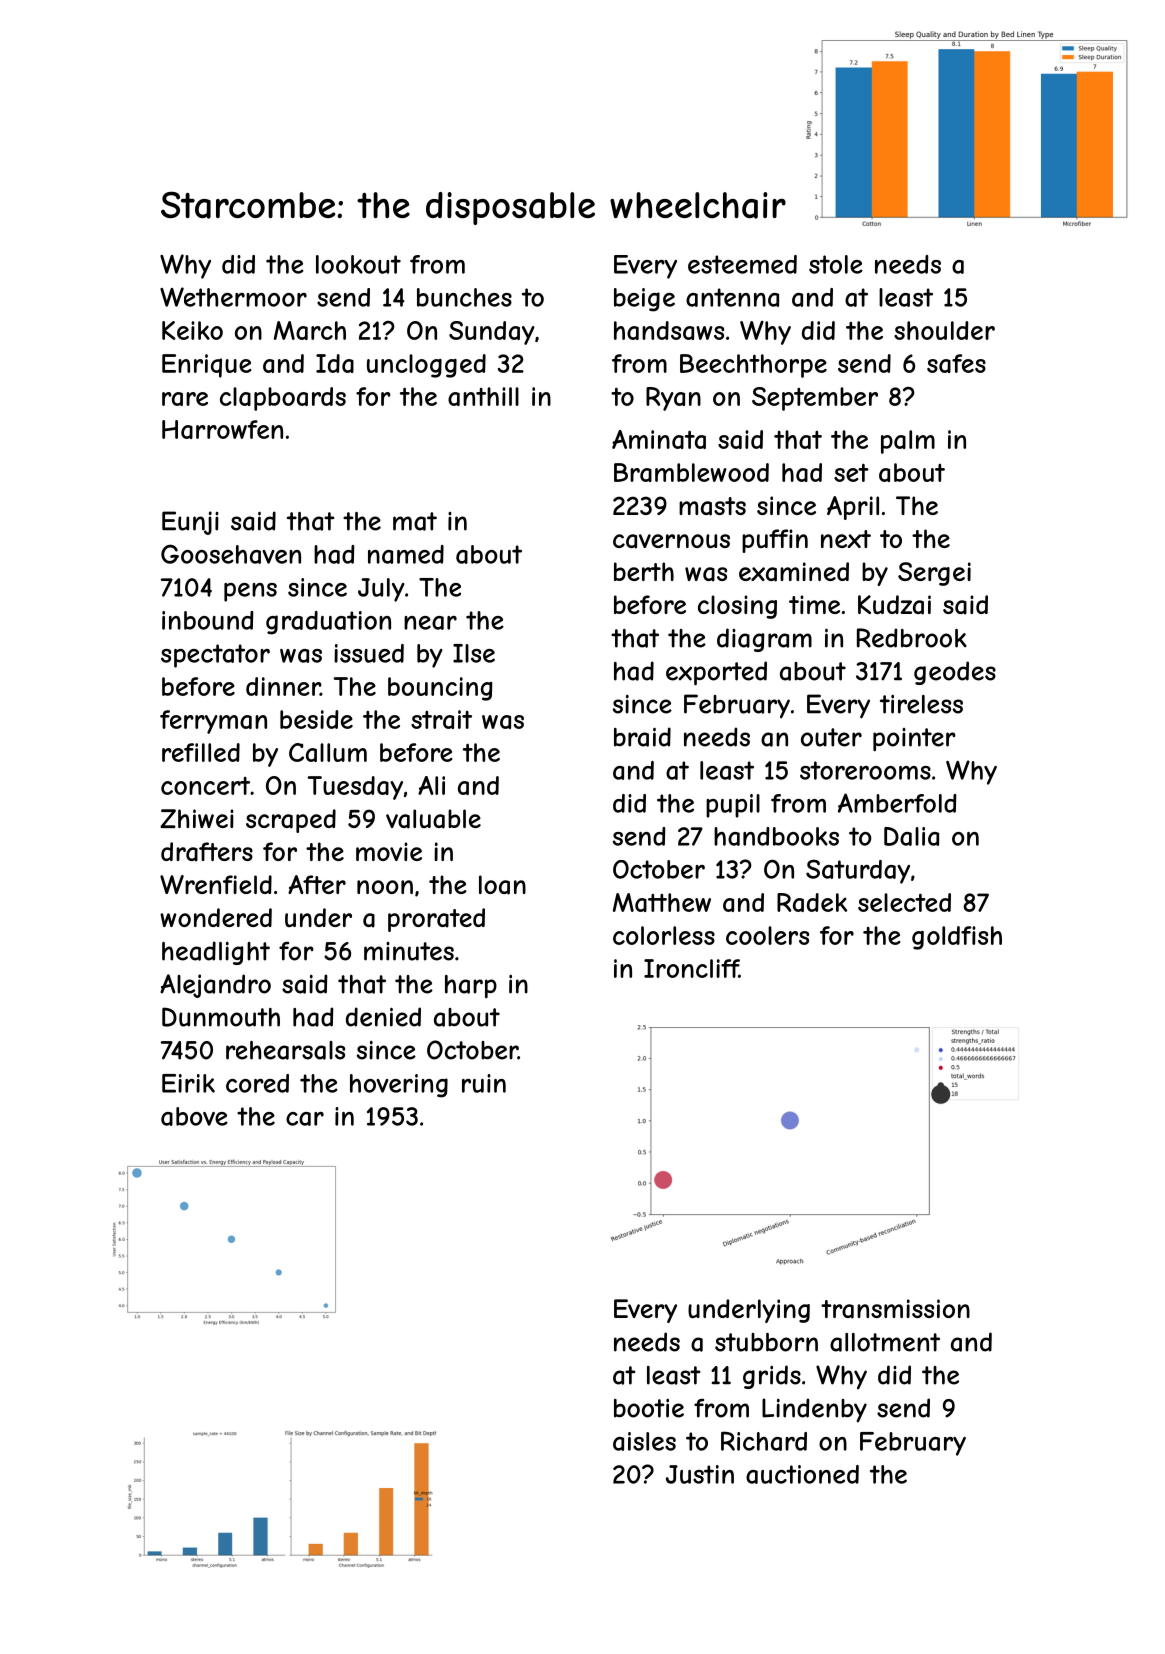  What do you see at coordinates (662, 902) in the screenshot?
I see `Matthew` at bounding box center [662, 902].
